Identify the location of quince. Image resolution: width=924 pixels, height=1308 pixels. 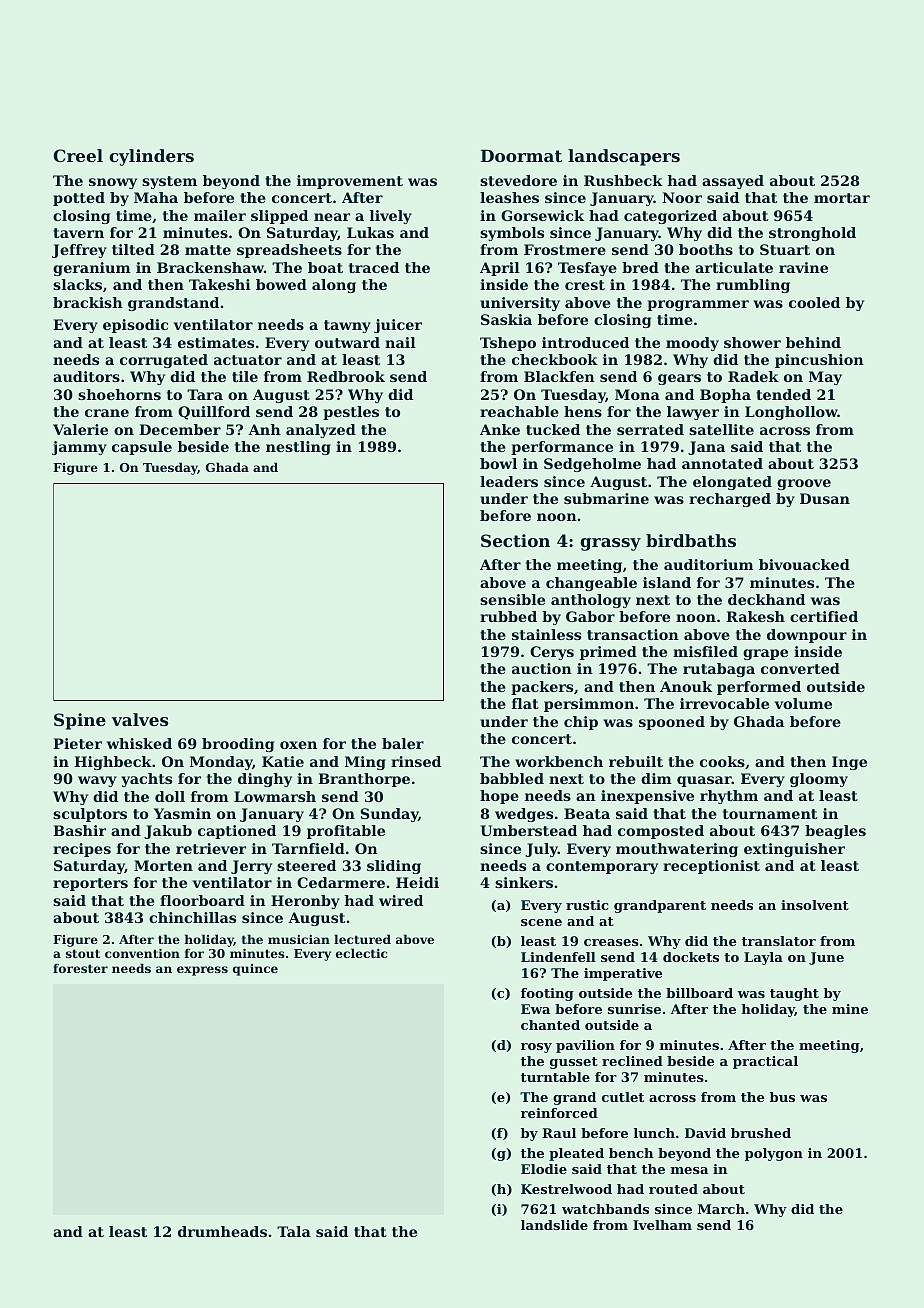
(255, 970).
